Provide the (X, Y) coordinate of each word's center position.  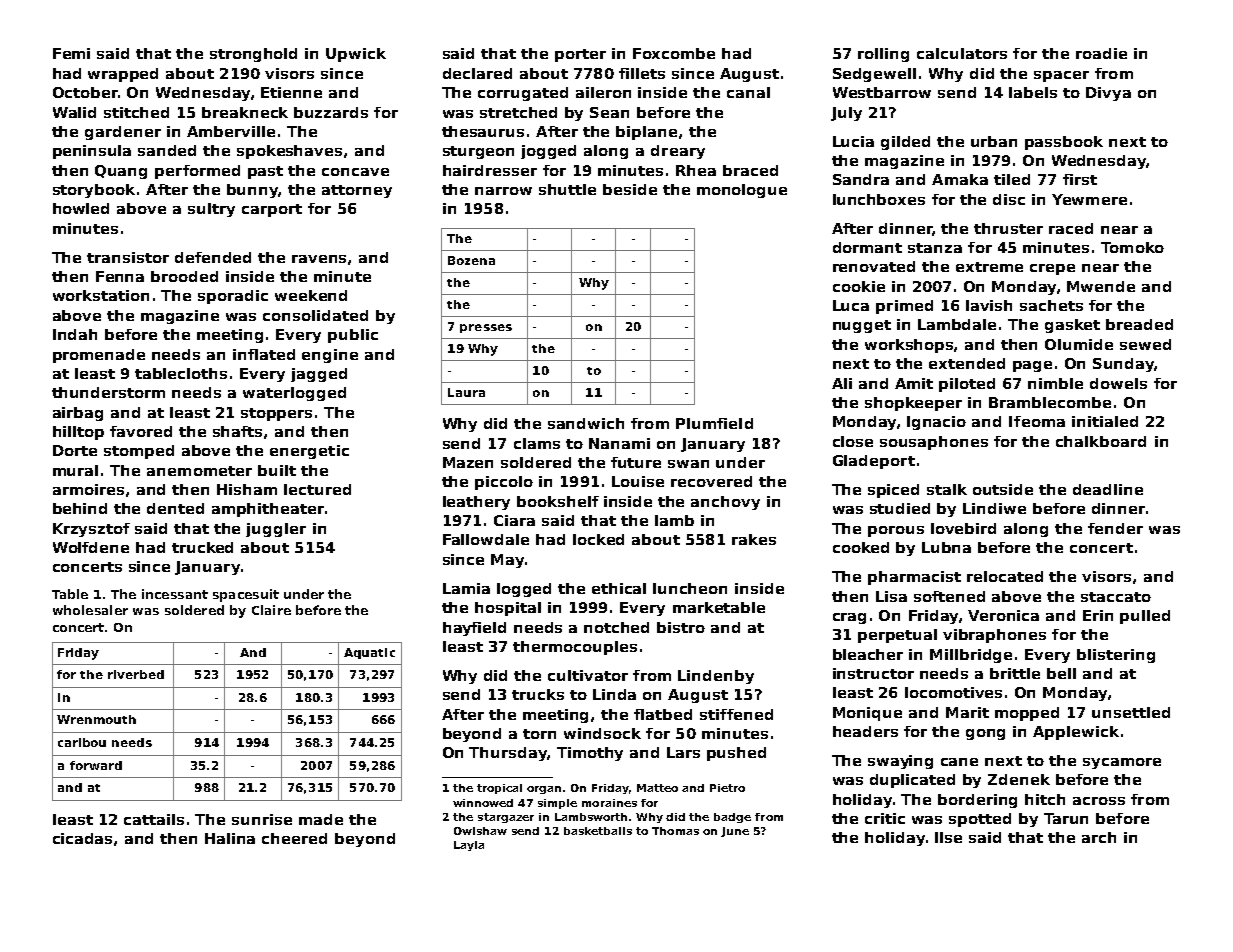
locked (598, 539)
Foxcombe (674, 53)
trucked (202, 547)
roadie (1101, 53)
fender (1115, 528)
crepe (1052, 269)
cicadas (82, 838)
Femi (71, 53)
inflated (264, 354)
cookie (859, 286)
